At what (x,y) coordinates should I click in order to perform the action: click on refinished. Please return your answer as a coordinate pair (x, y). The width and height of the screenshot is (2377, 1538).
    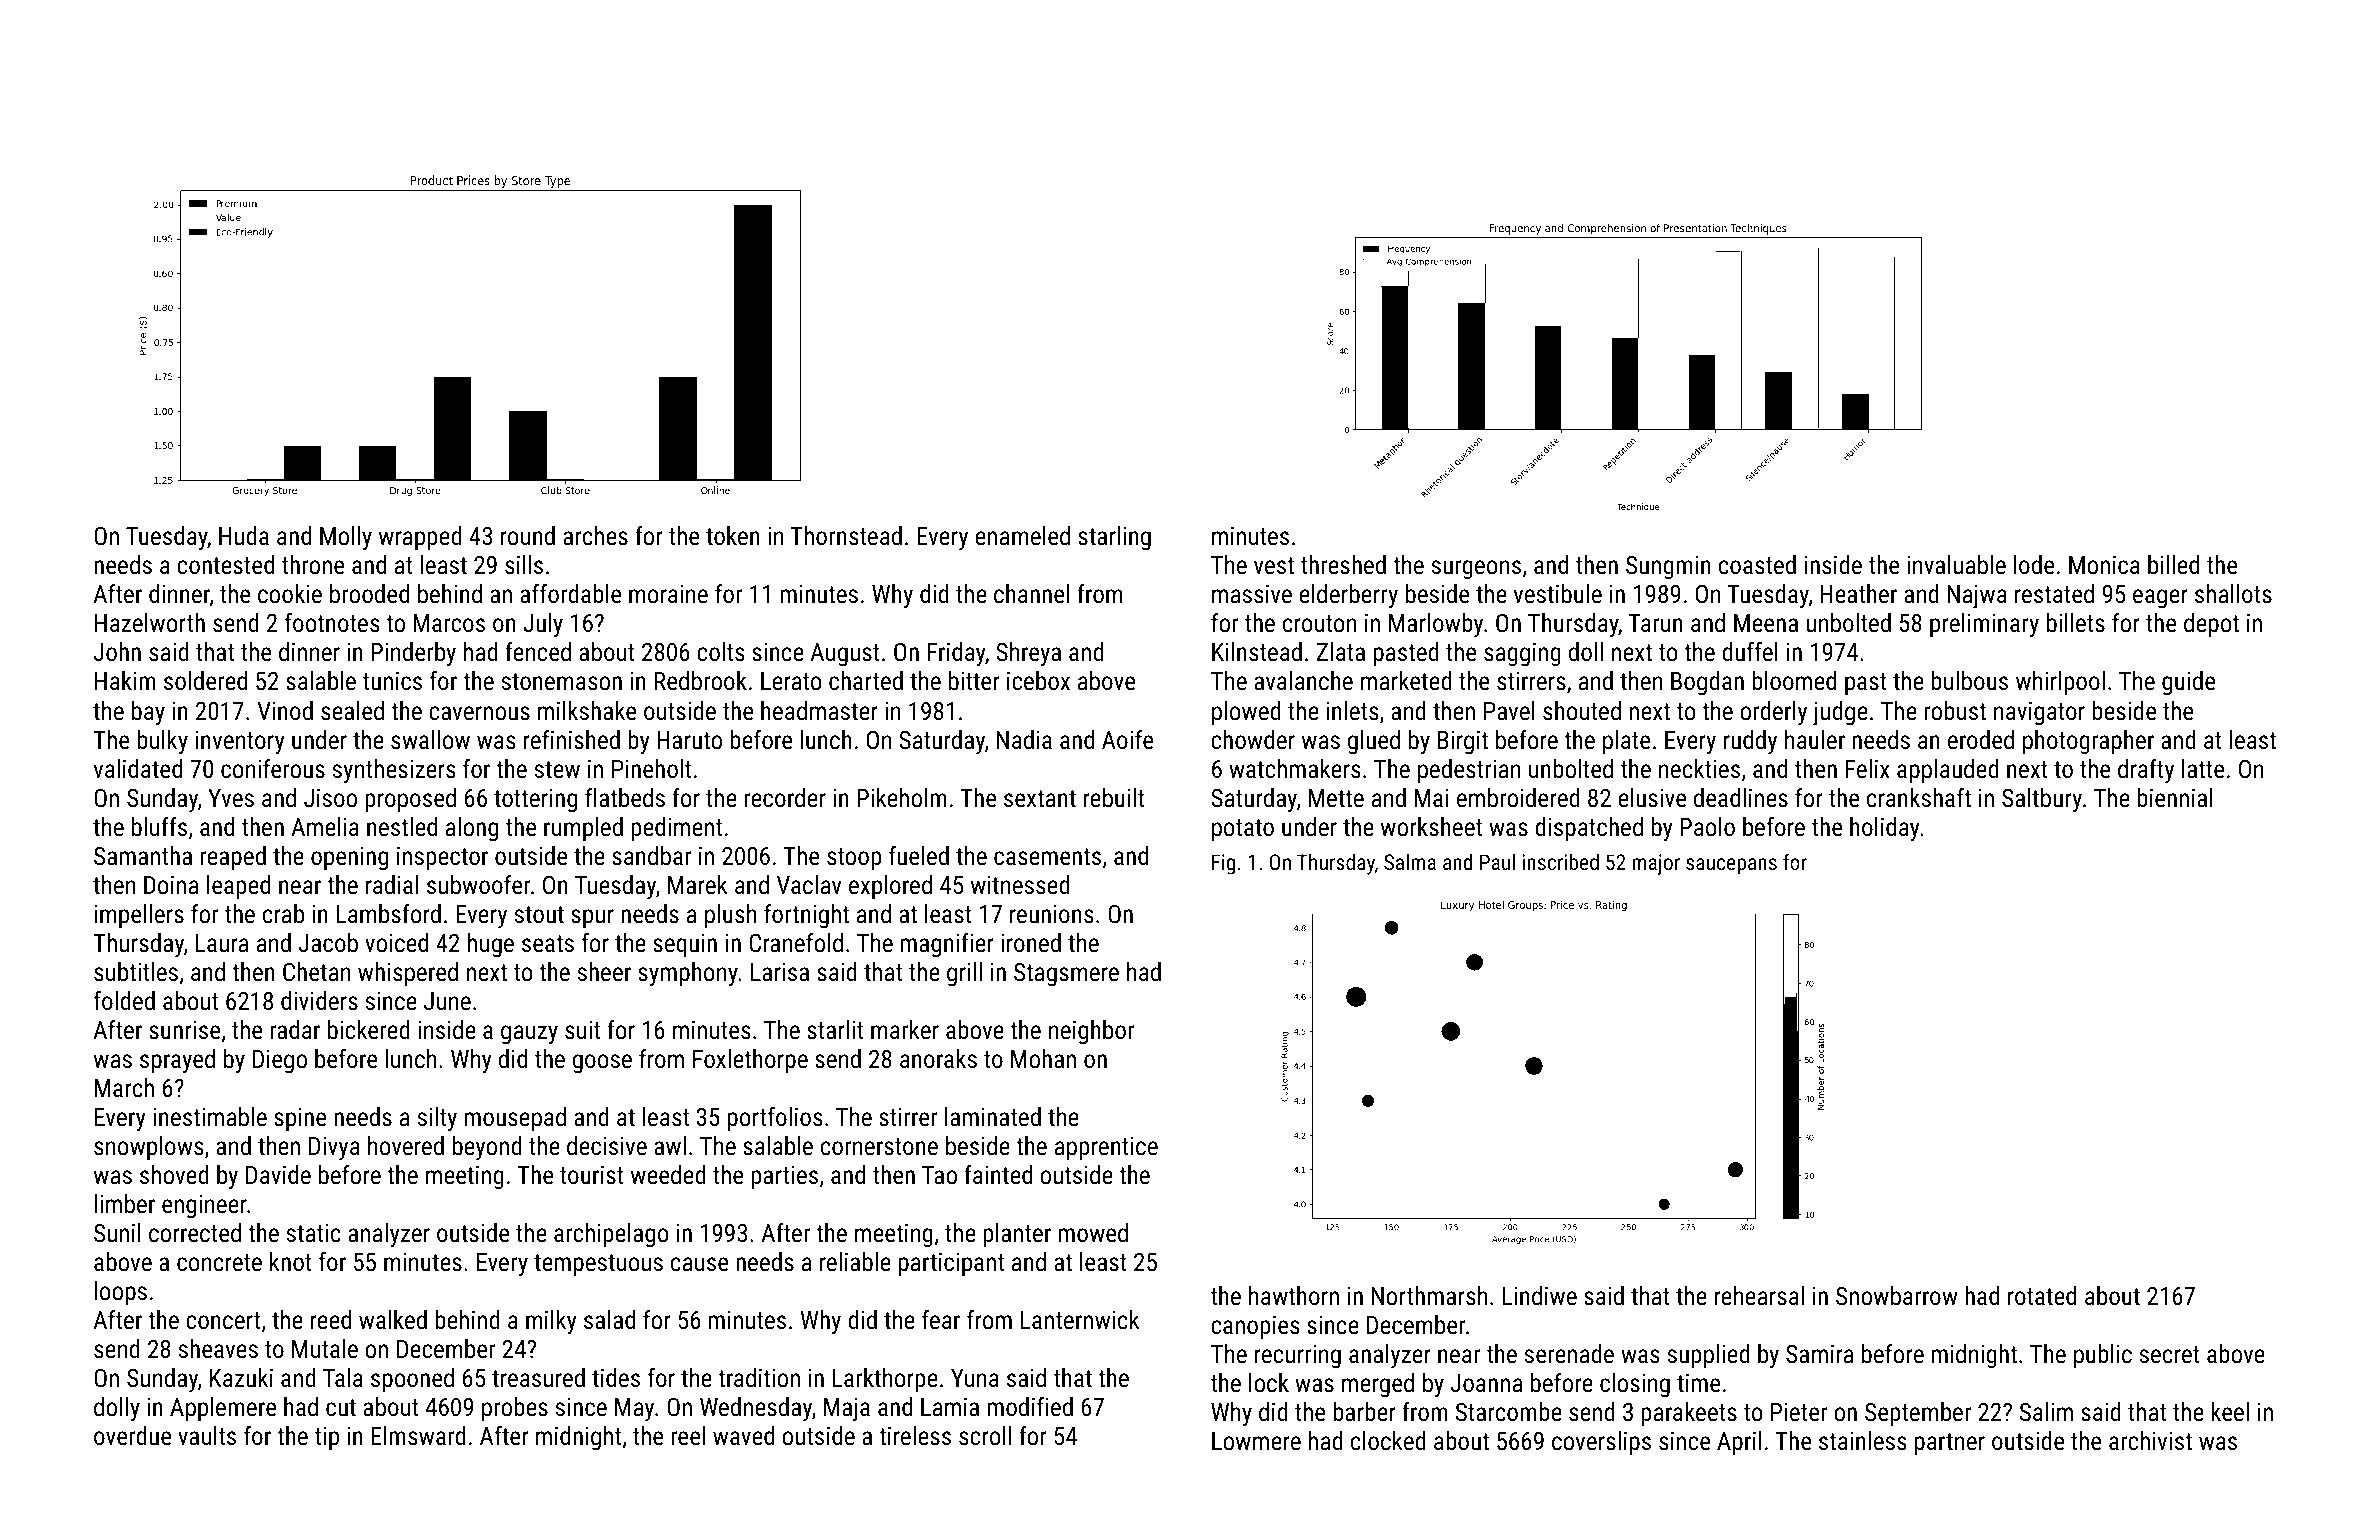
    Looking at the image, I should click on (572, 739).
